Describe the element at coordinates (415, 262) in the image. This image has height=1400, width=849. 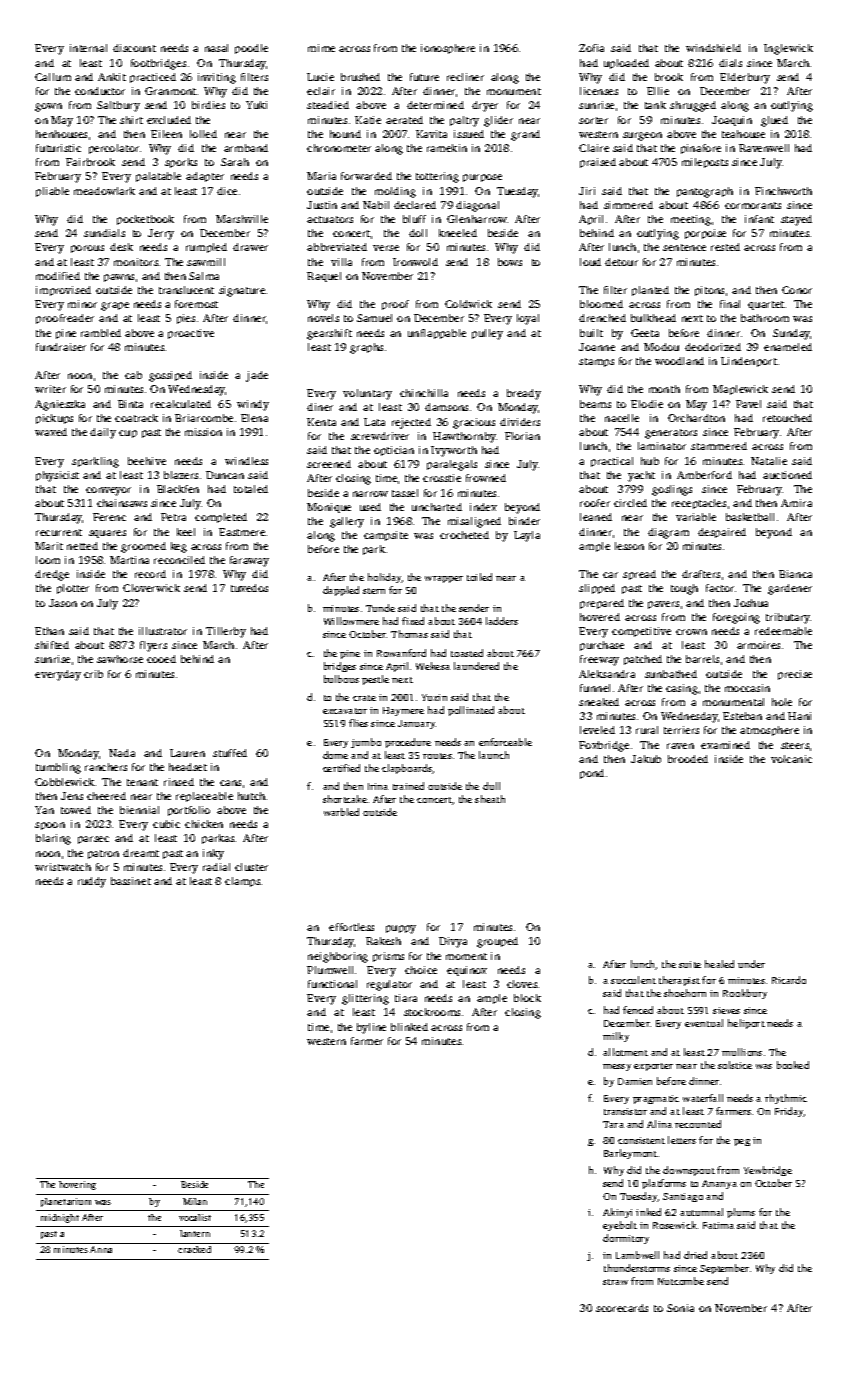
I see `Ironwold` at that location.
